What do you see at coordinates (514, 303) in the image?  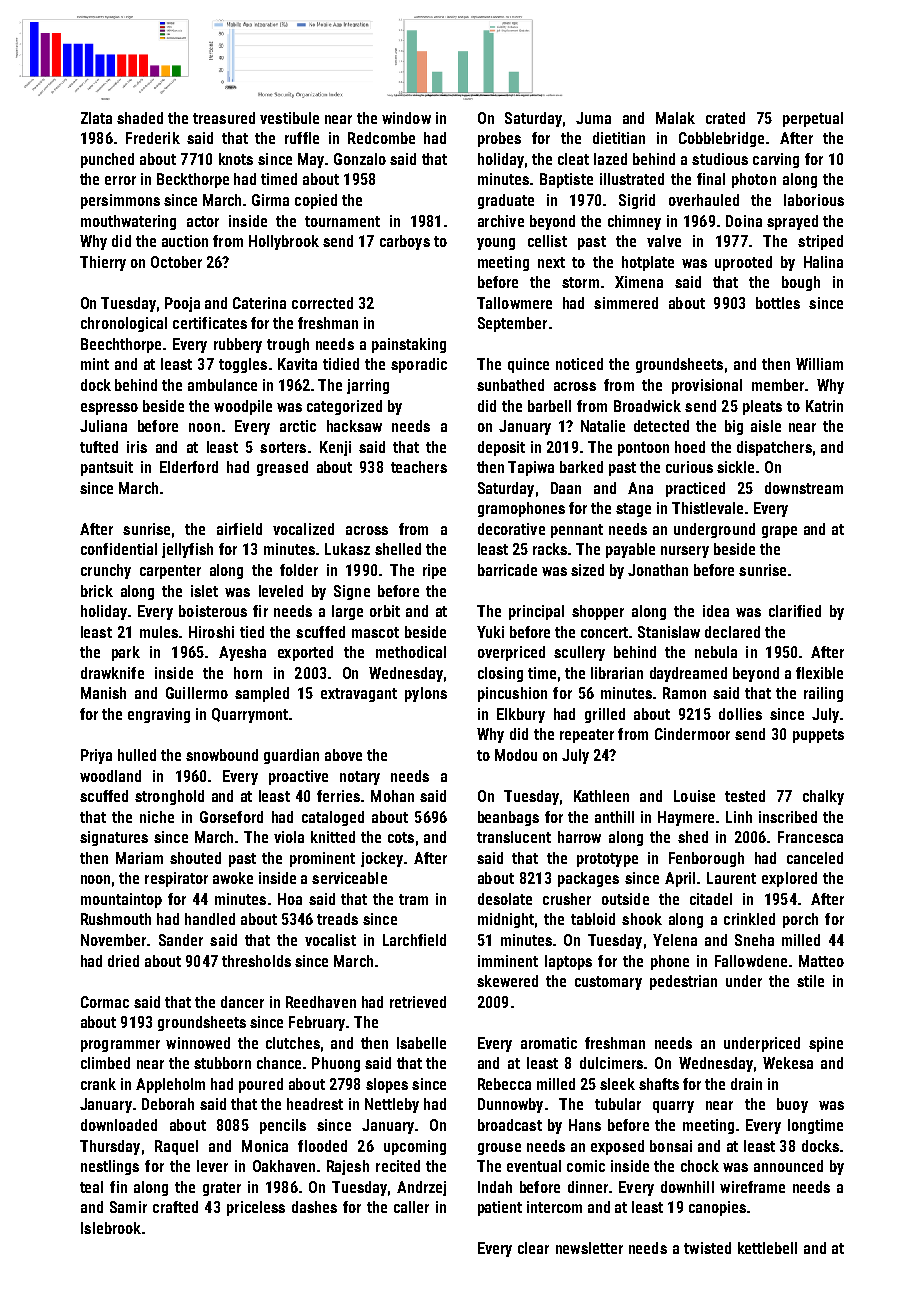 I see `Tallowmere` at bounding box center [514, 303].
